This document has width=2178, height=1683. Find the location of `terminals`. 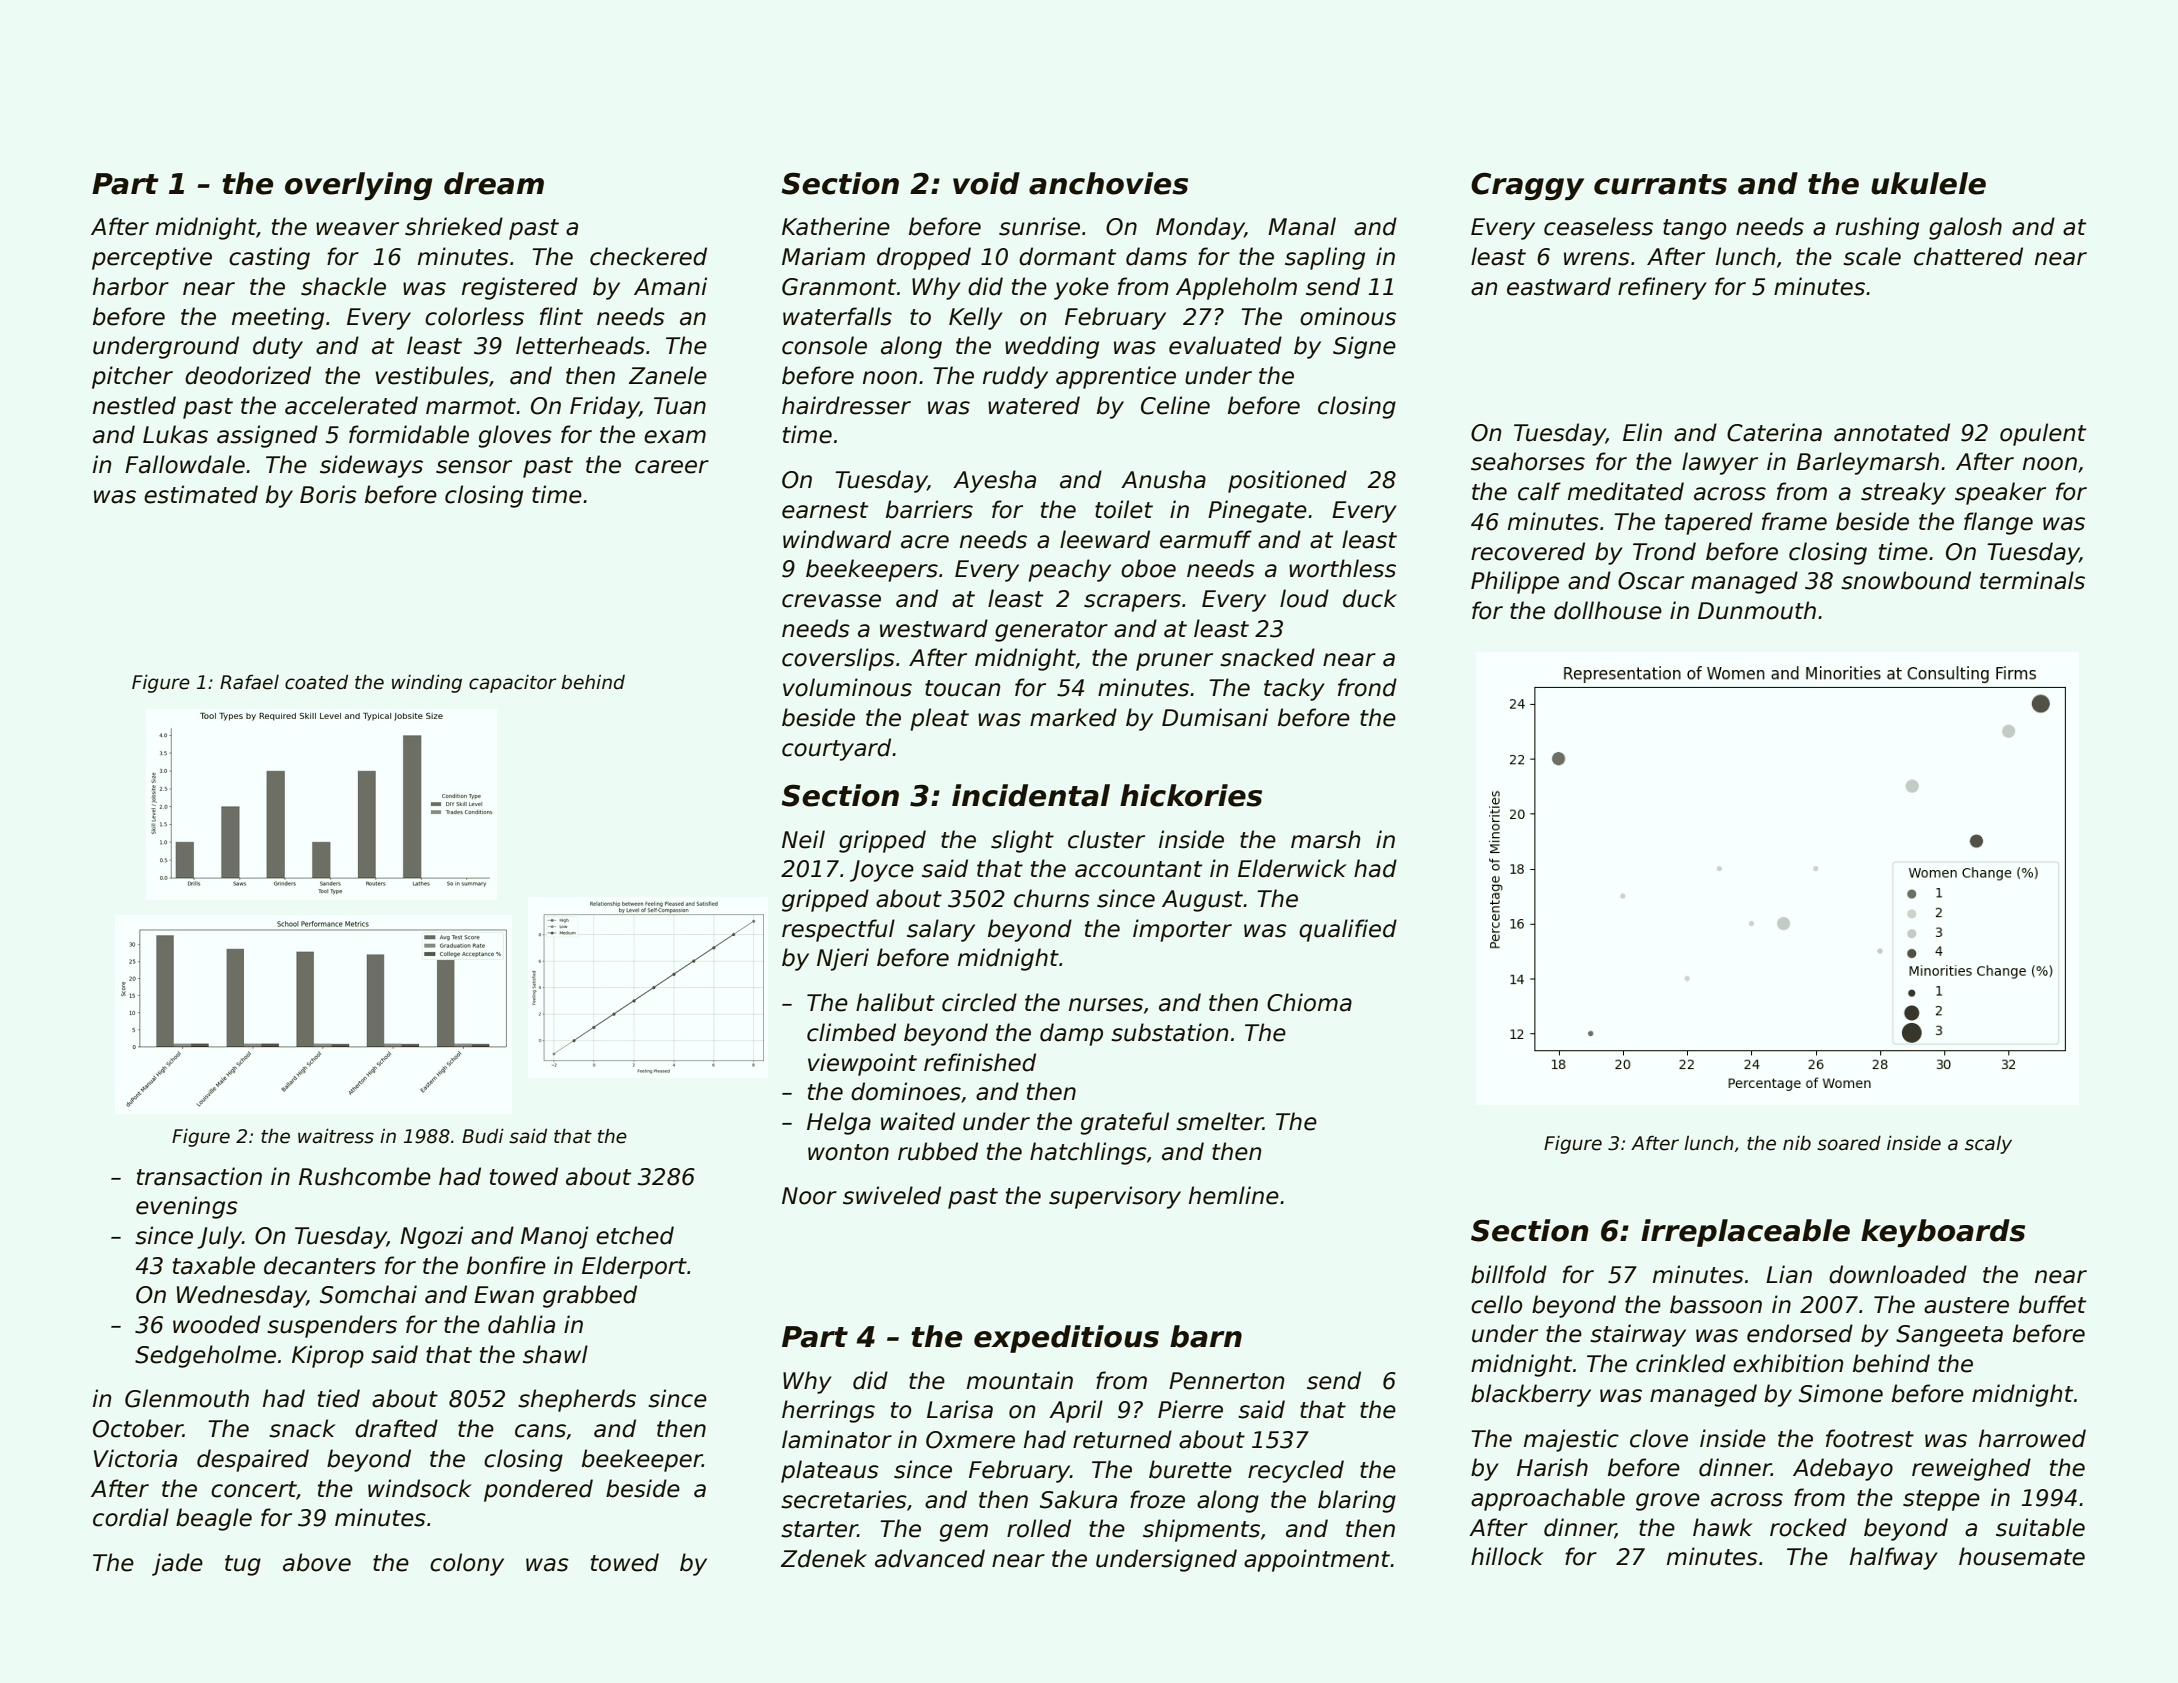

terminals is located at coordinates (2032, 580).
